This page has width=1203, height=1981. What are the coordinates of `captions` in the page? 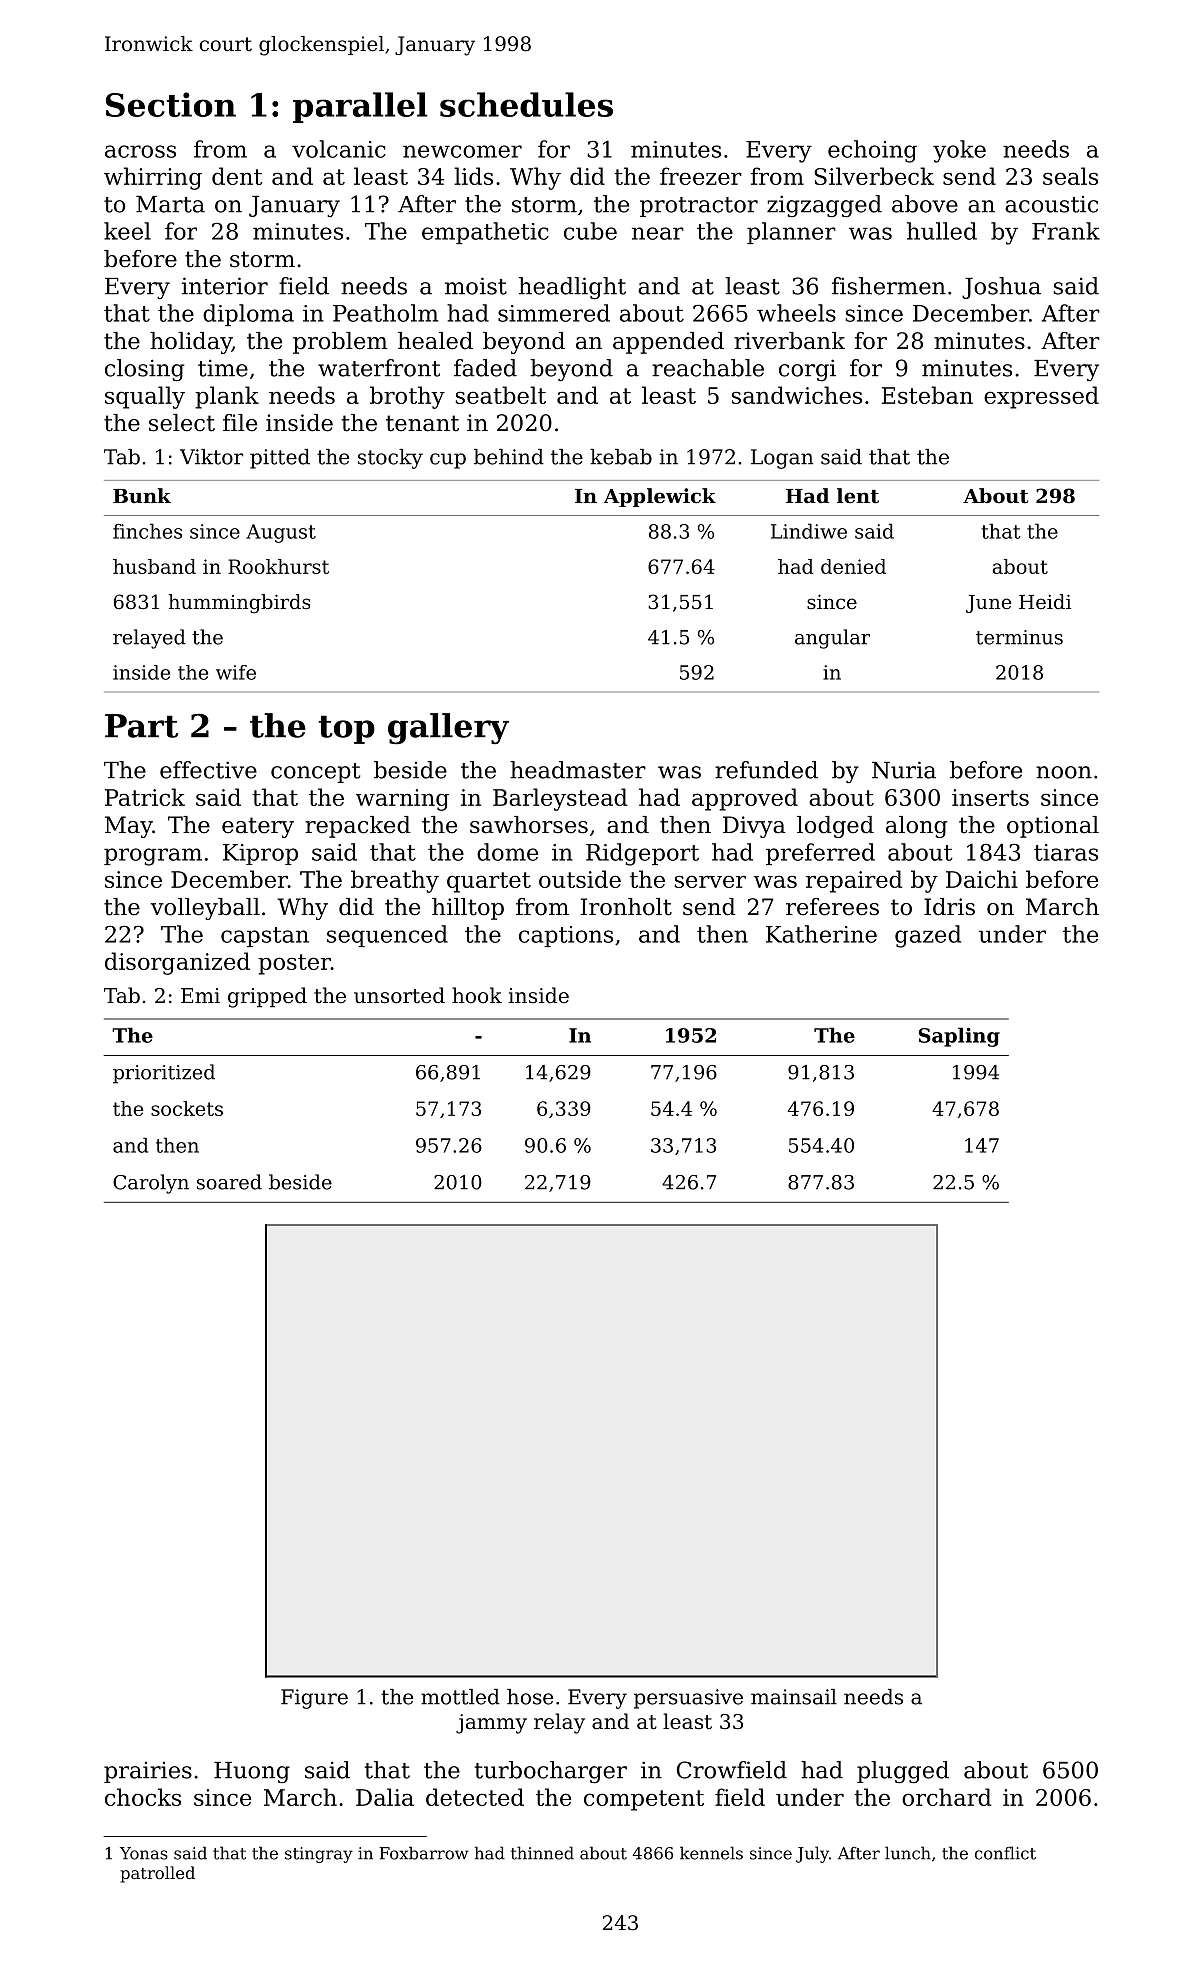 It's located at (566, 936).
